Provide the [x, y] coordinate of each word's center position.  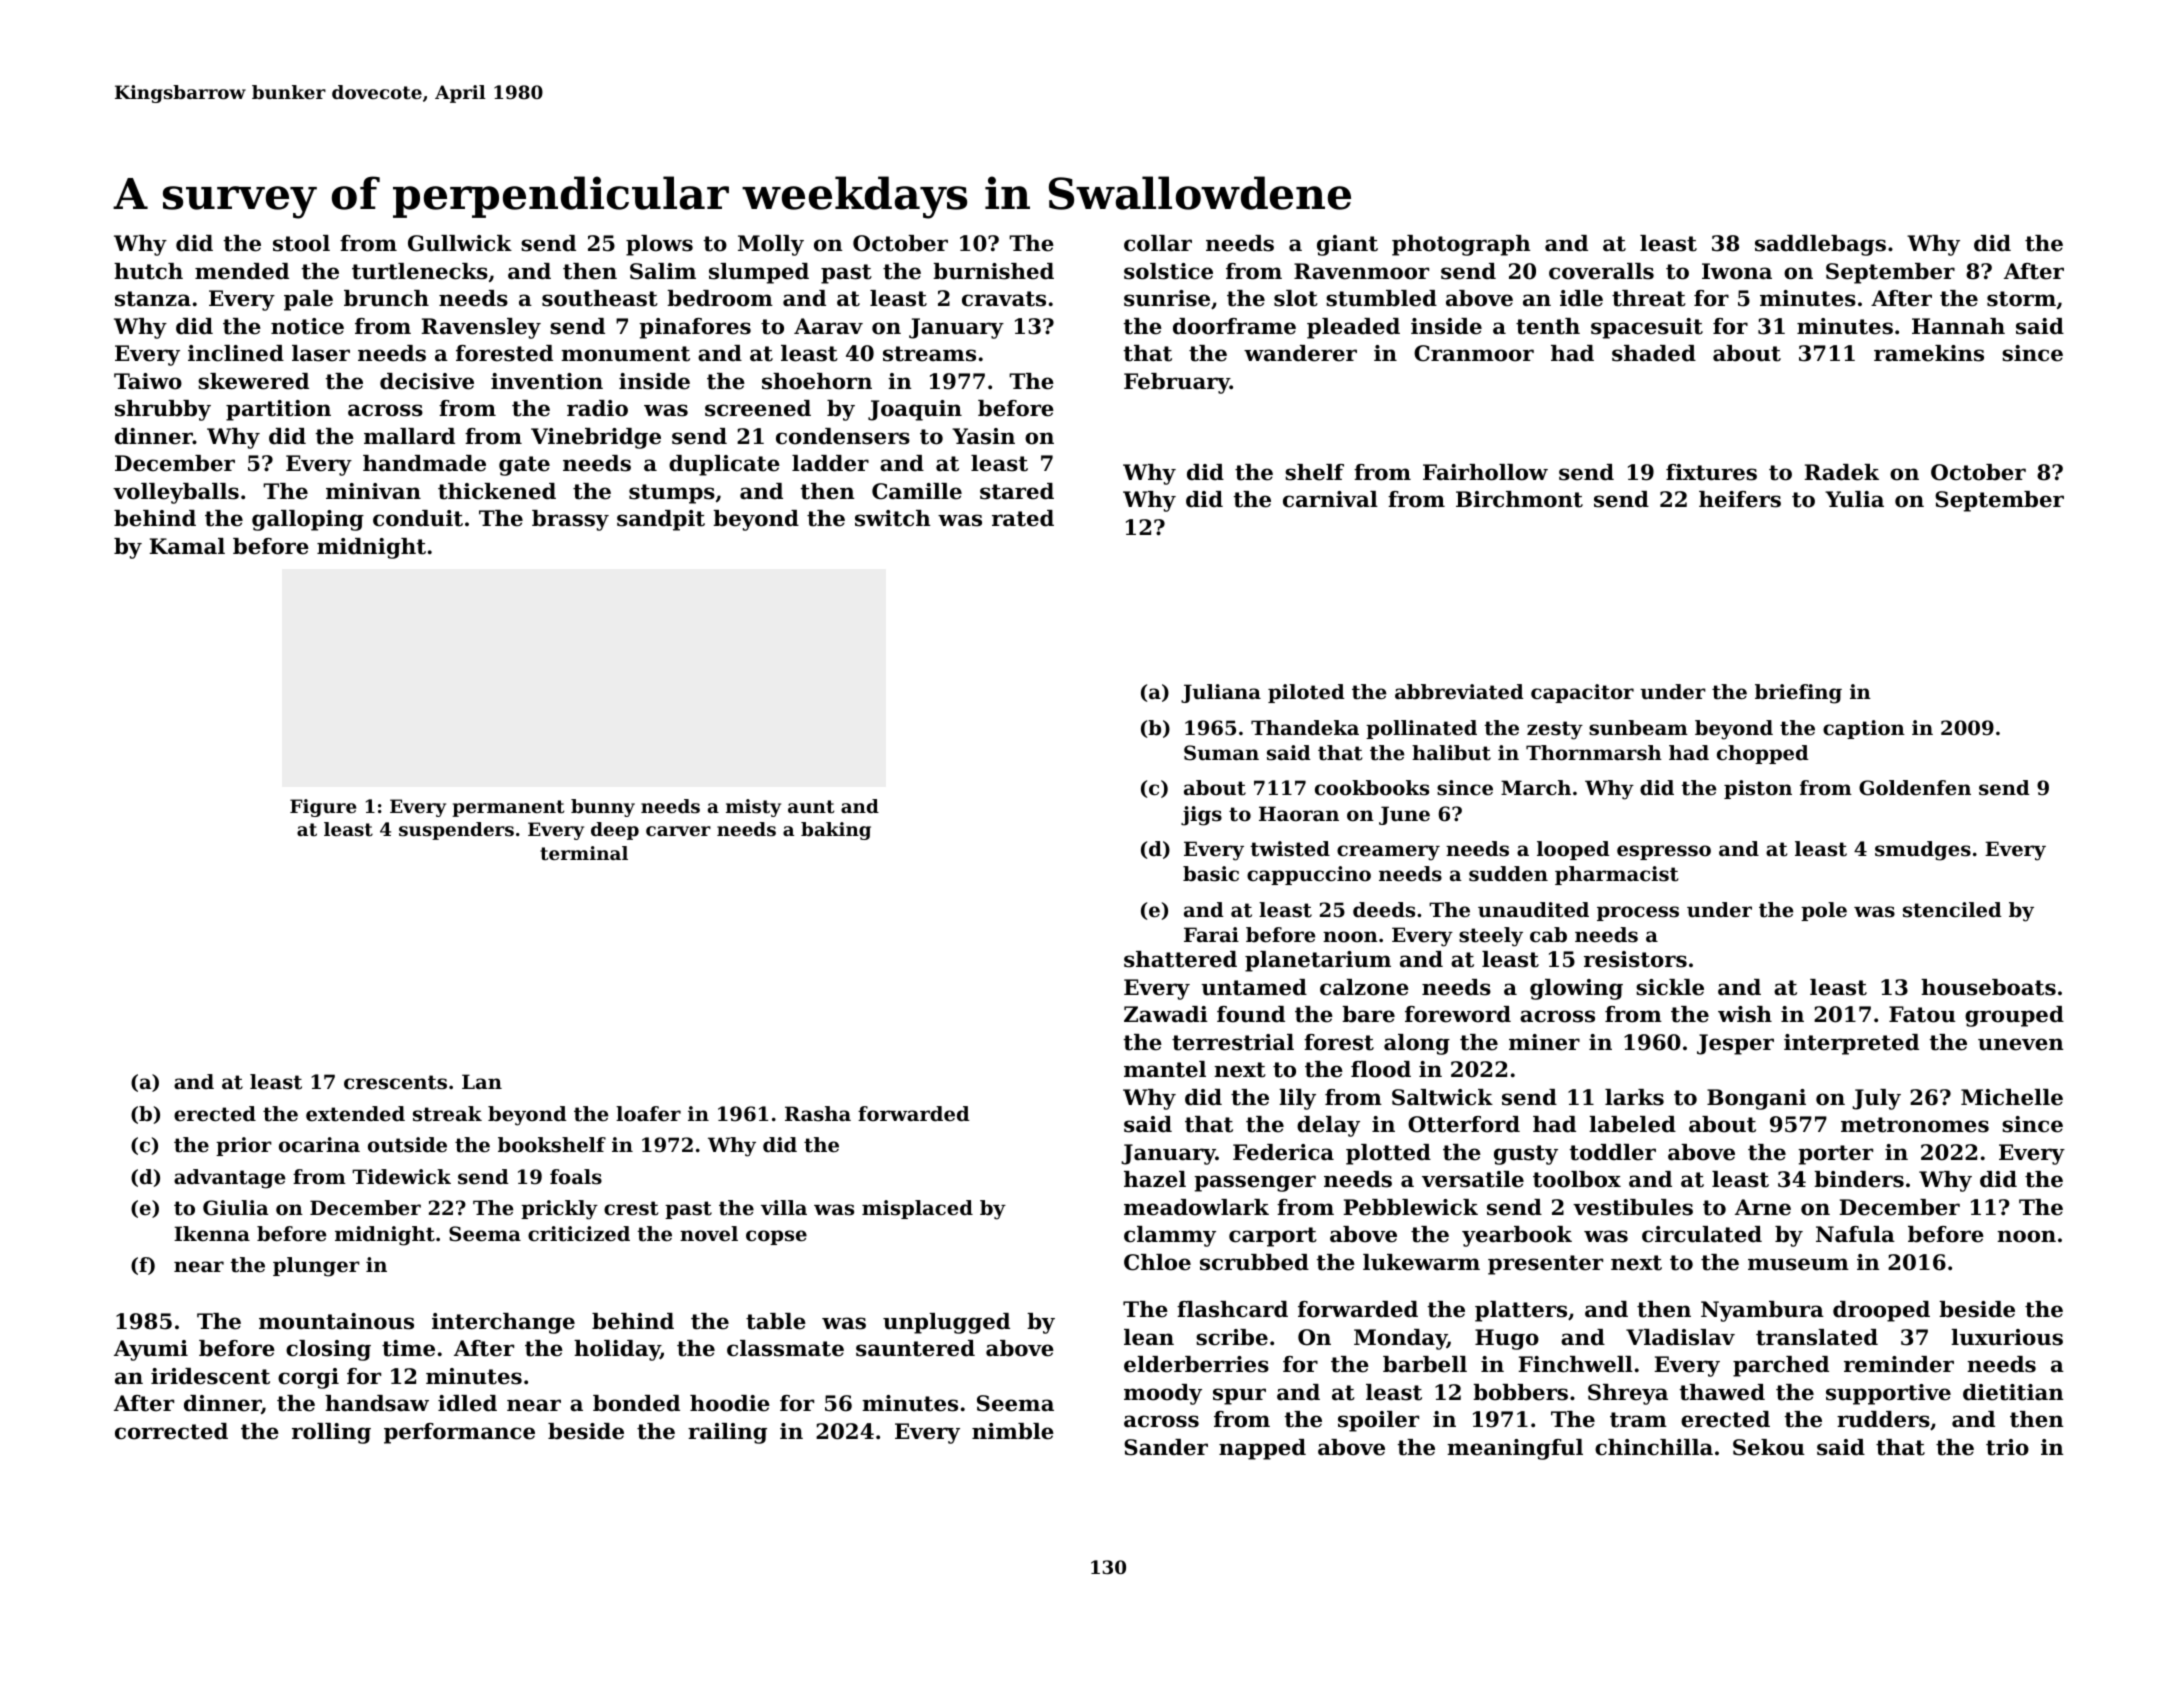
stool [301, 243]
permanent [508, 808]
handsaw [377, 1403]
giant [1347, 245]
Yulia [1854, 499]
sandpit [661, 520]
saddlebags [1820, 245]
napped [1262, 1449]
